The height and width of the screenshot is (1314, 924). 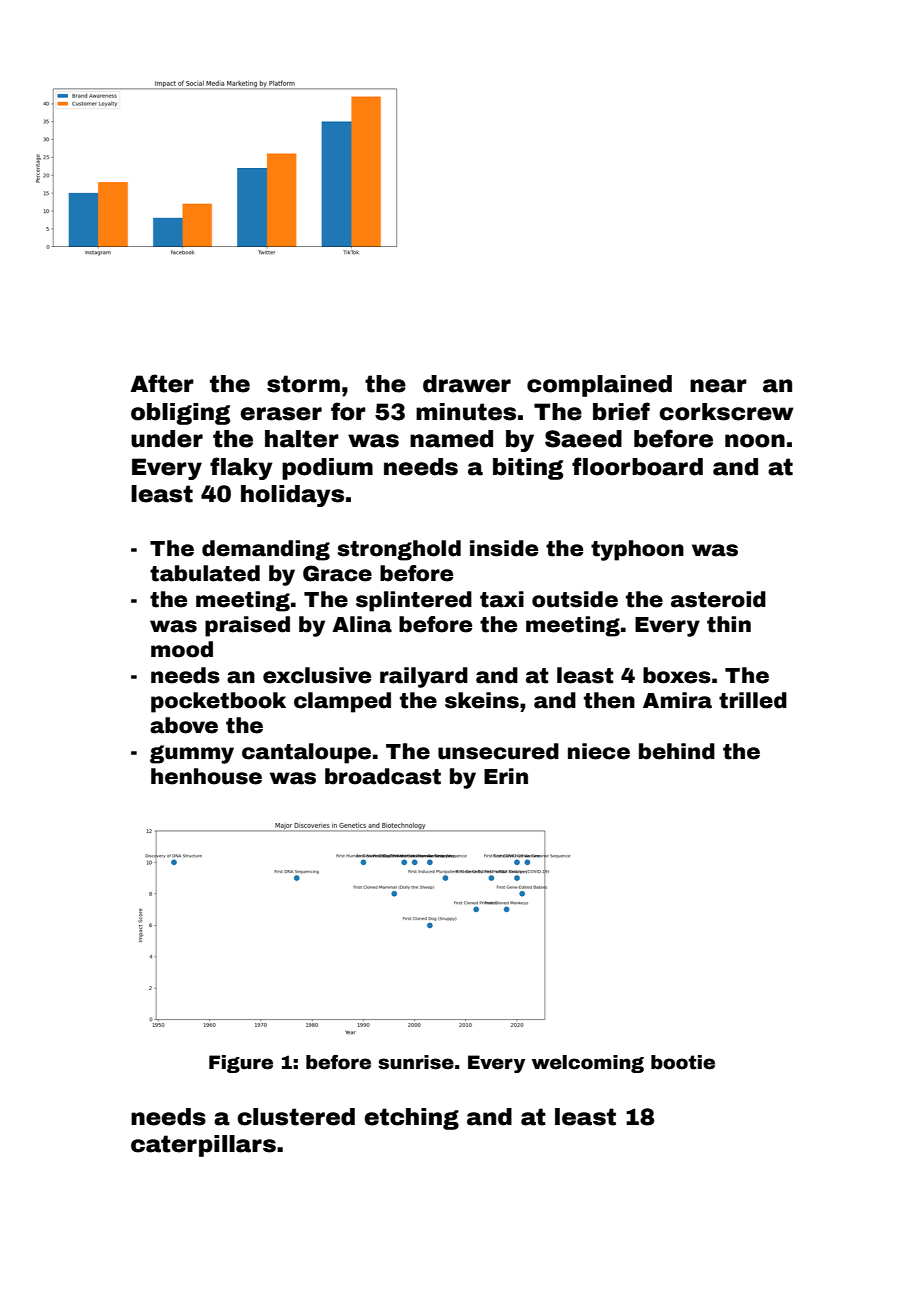 What do you see at coordinates (411, 1119) in the screenshot?
I see `etching` at bounding box center [411, 1119].
